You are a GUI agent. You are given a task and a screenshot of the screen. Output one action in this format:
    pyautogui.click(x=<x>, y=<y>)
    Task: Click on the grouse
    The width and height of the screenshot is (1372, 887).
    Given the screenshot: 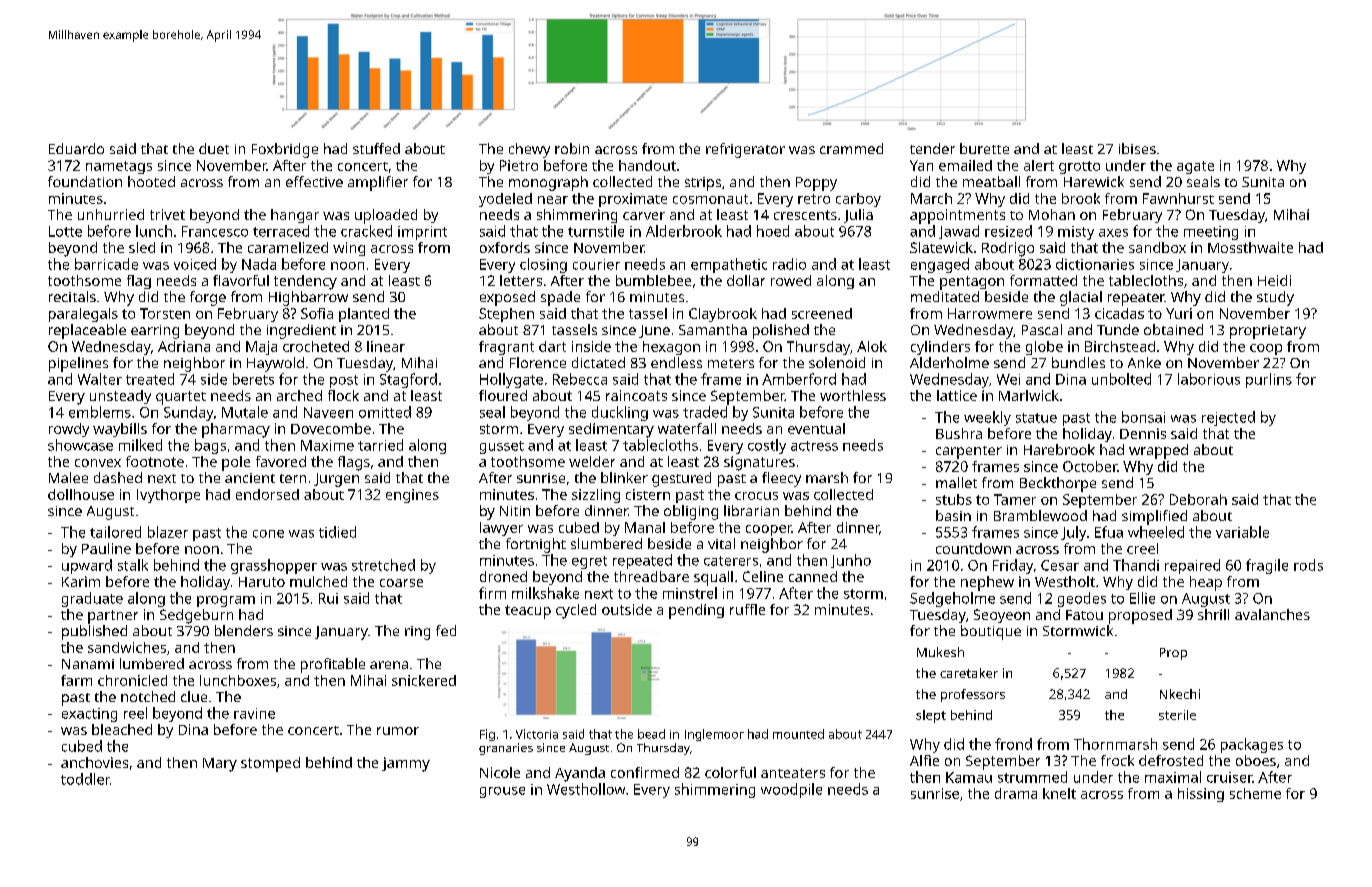 What is the action you would take?
    pyautogui.click(x=502, y=792)
